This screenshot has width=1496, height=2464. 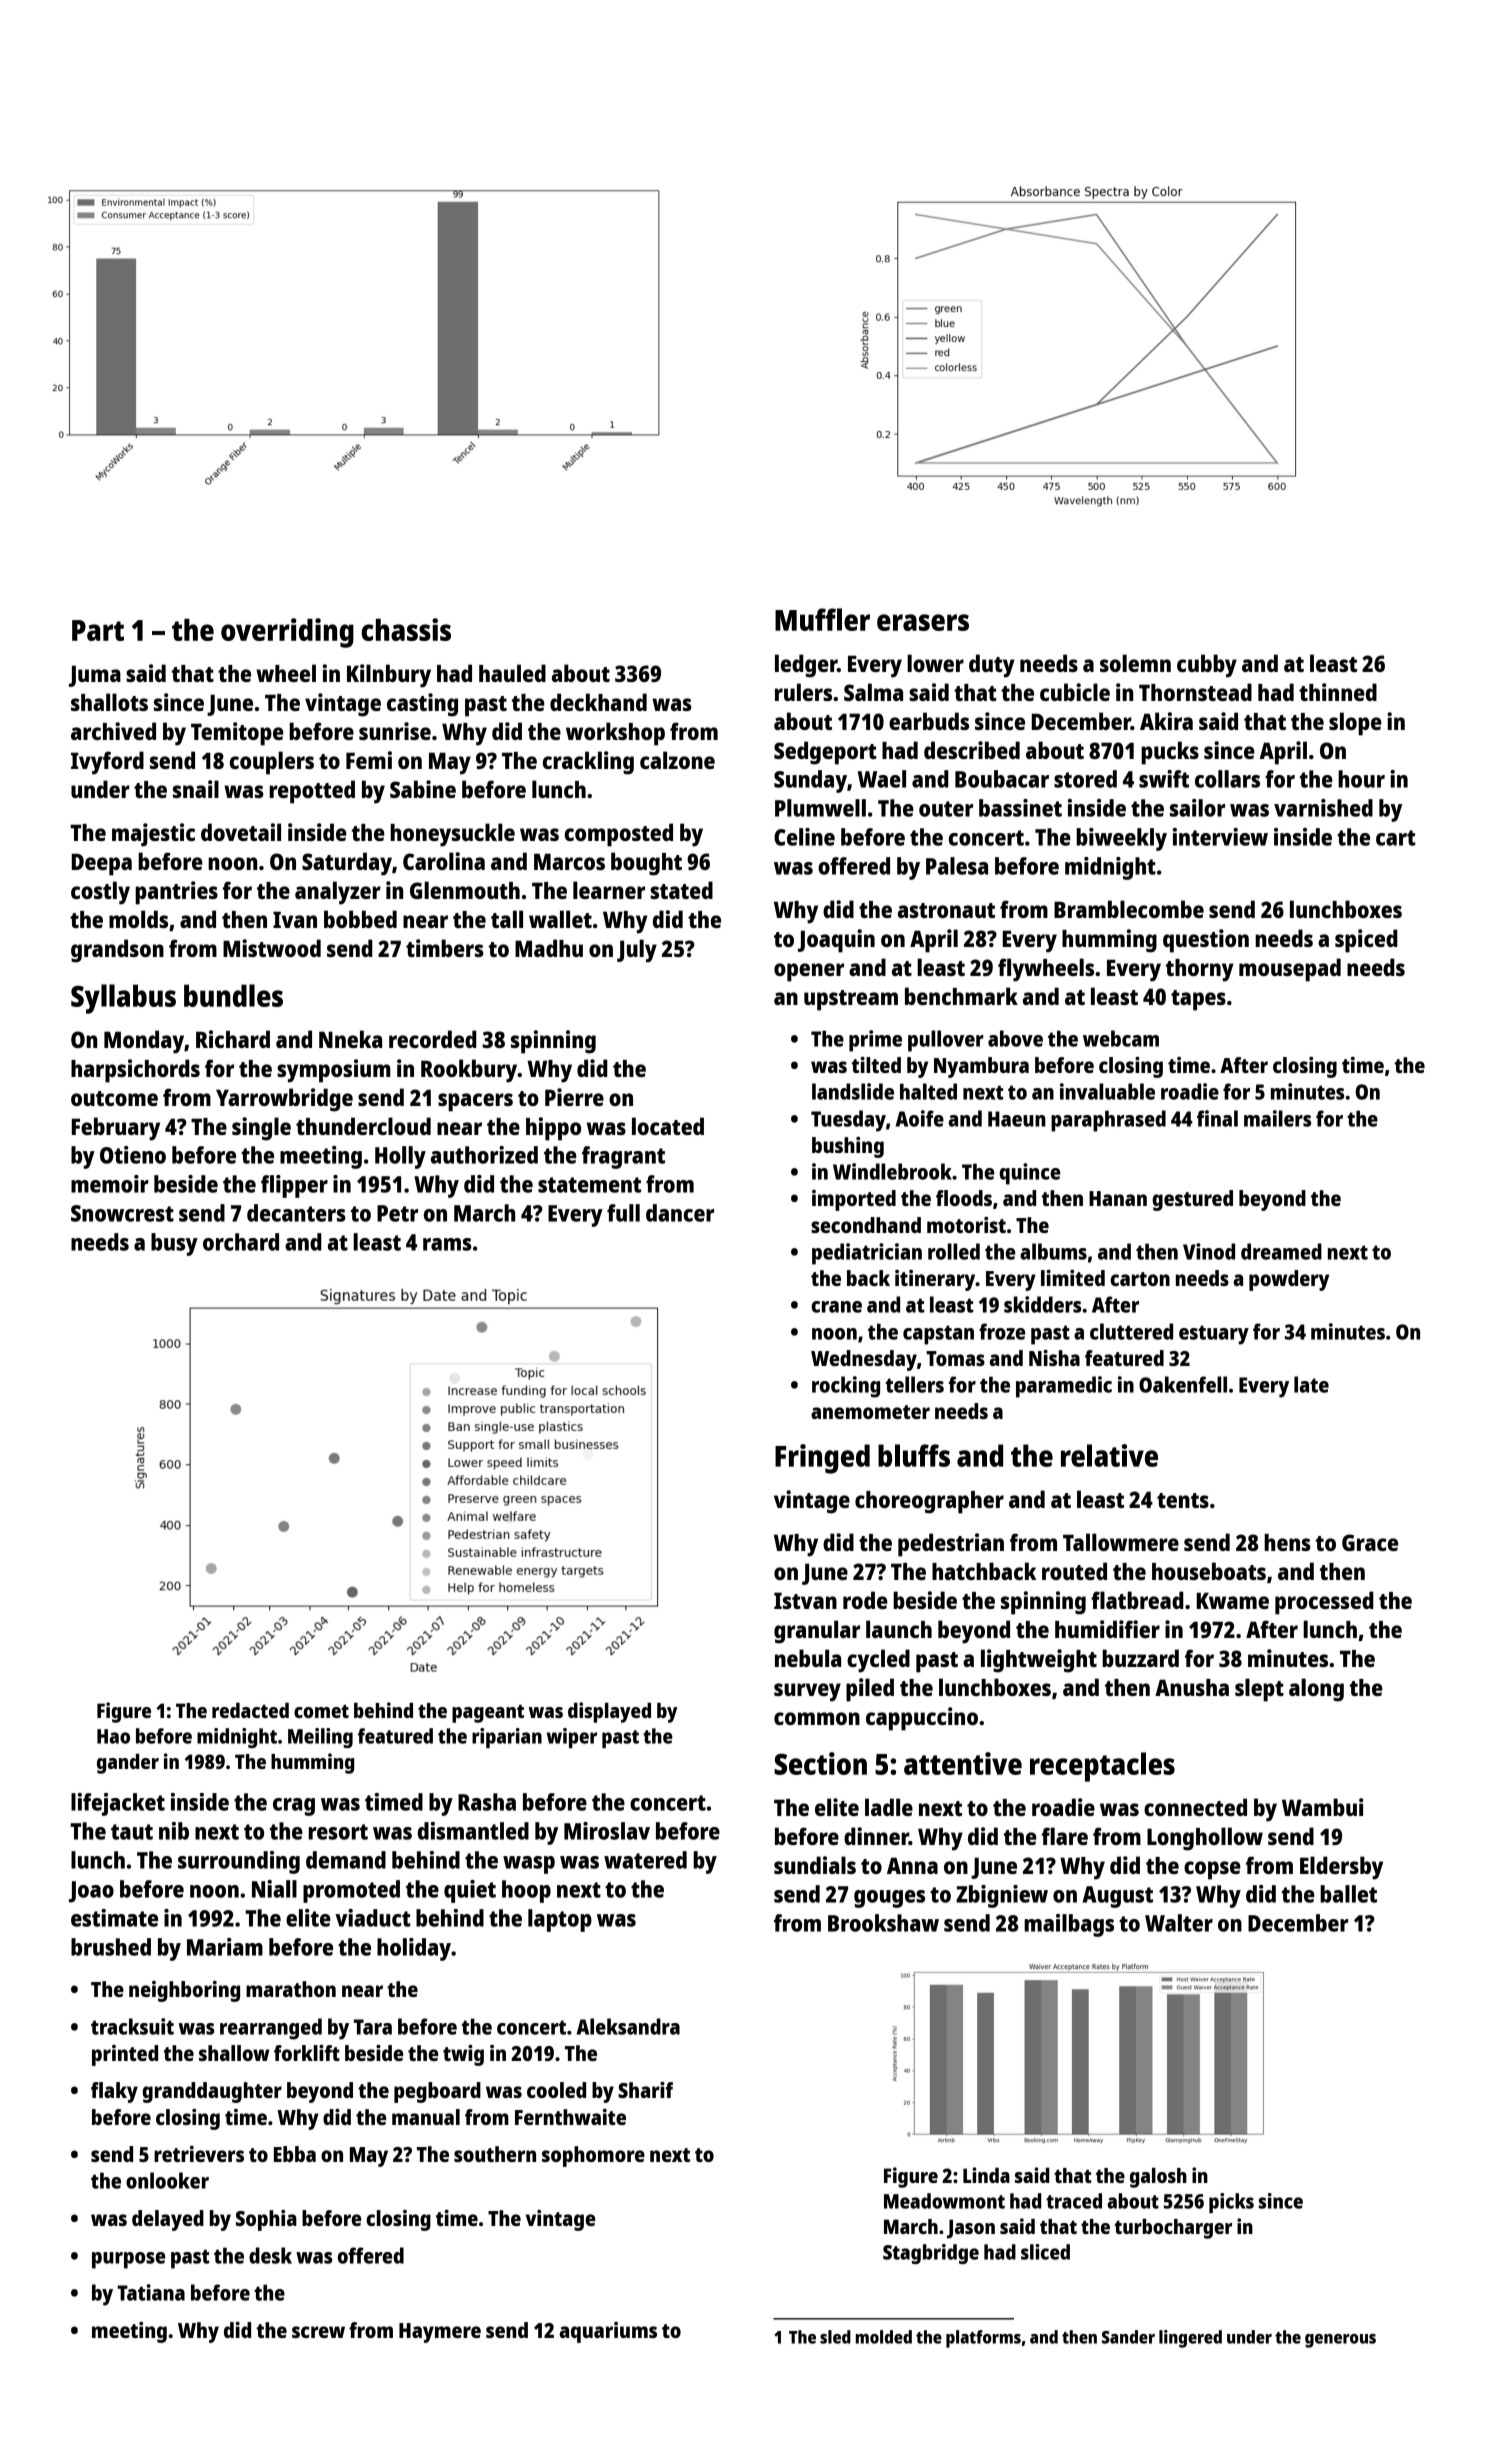 I want to click on Fringed, so click(x=822, y=1459).
